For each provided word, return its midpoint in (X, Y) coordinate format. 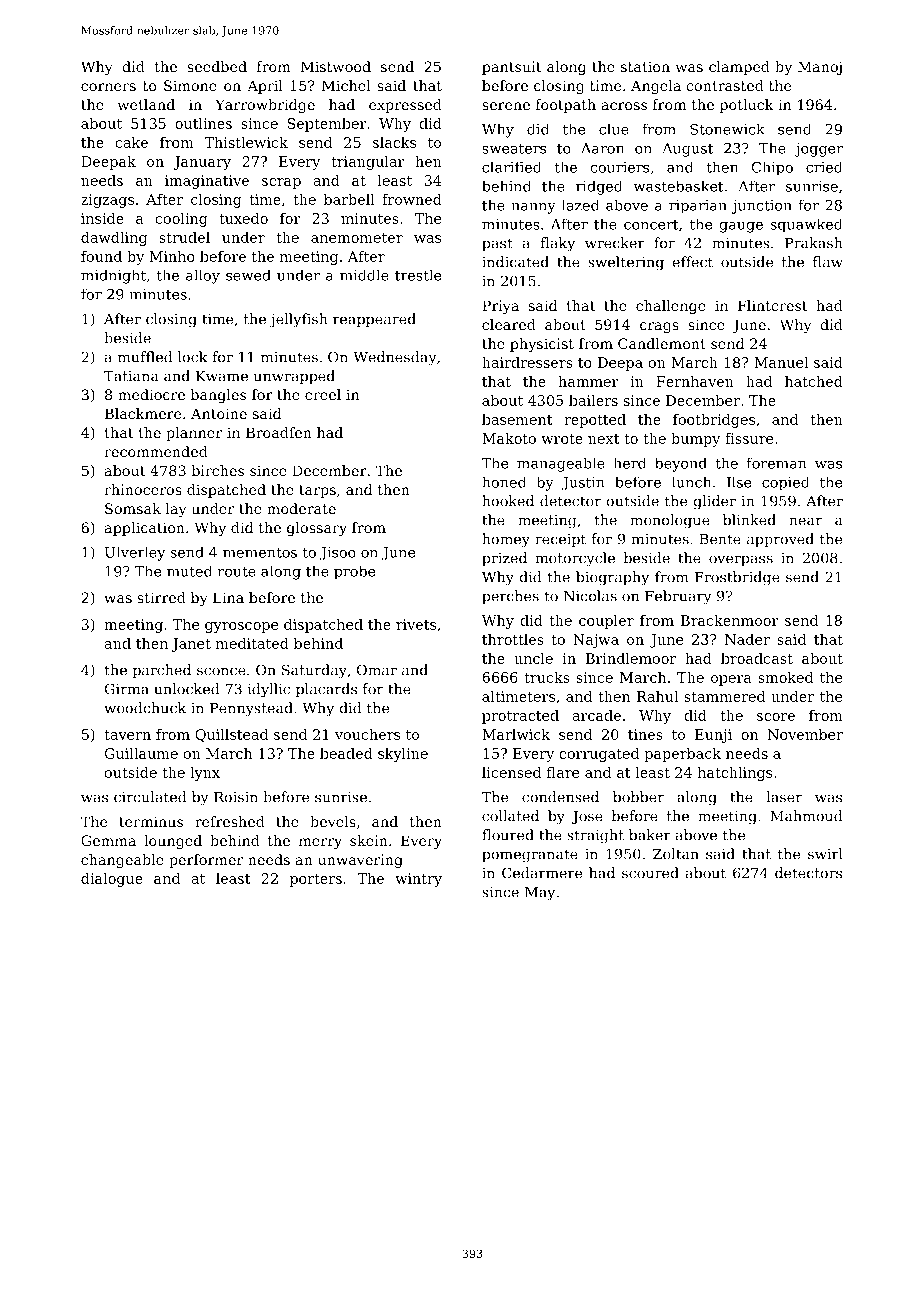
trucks (547, 677)
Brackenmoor (730, 620)
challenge (671, 307)
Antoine (219, 413)
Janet (191, 645)
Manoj (820, 68)
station (645, 66)
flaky (557, 244)
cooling (181, 220)
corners (108, 87)
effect (692, 262)
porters (316, 880)
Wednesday (395, 358)
